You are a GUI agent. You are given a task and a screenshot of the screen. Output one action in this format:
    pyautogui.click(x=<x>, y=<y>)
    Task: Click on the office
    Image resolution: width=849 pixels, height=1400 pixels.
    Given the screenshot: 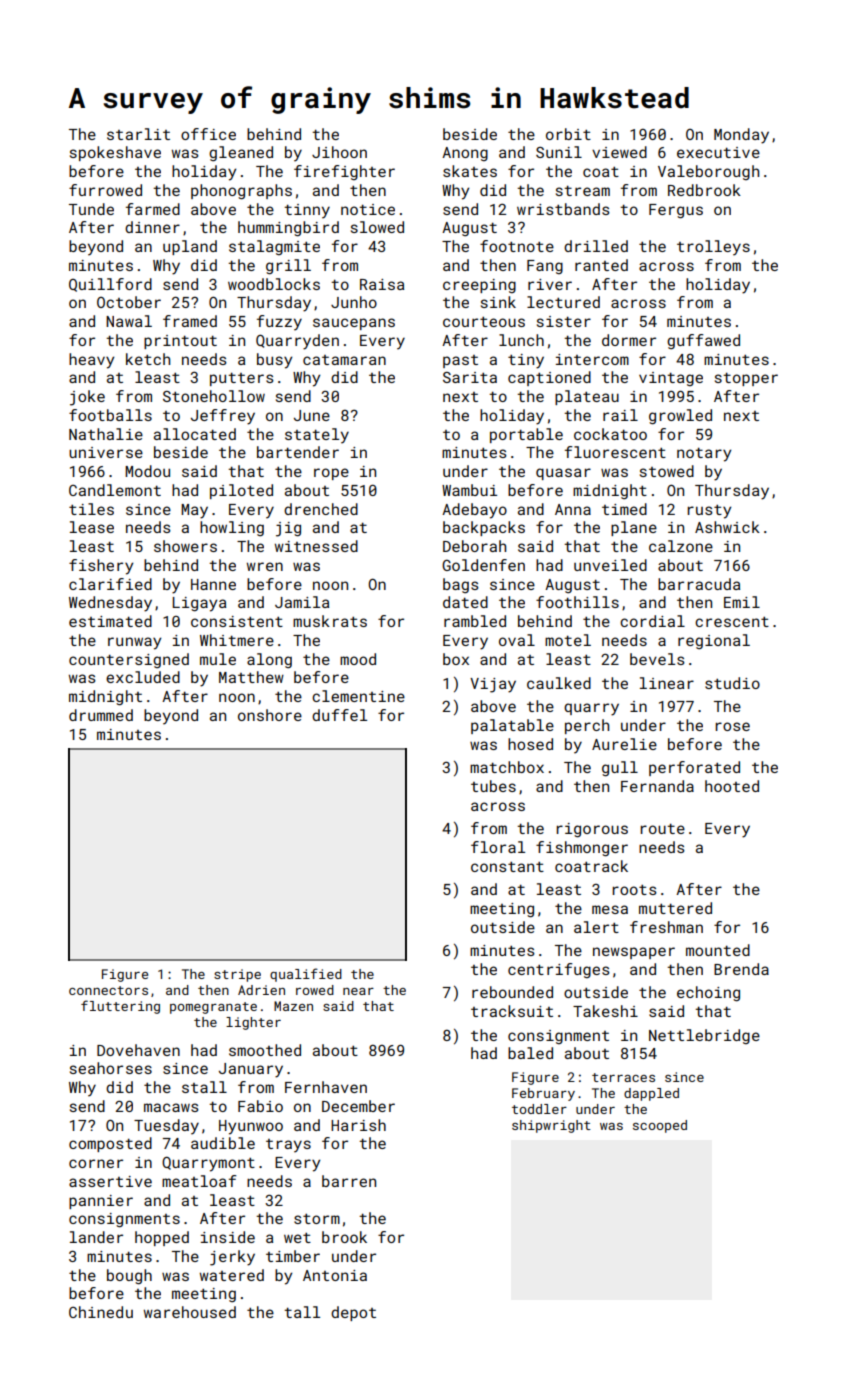 What is the action you would take?
    pyautogui.click(x=208, y=134)
